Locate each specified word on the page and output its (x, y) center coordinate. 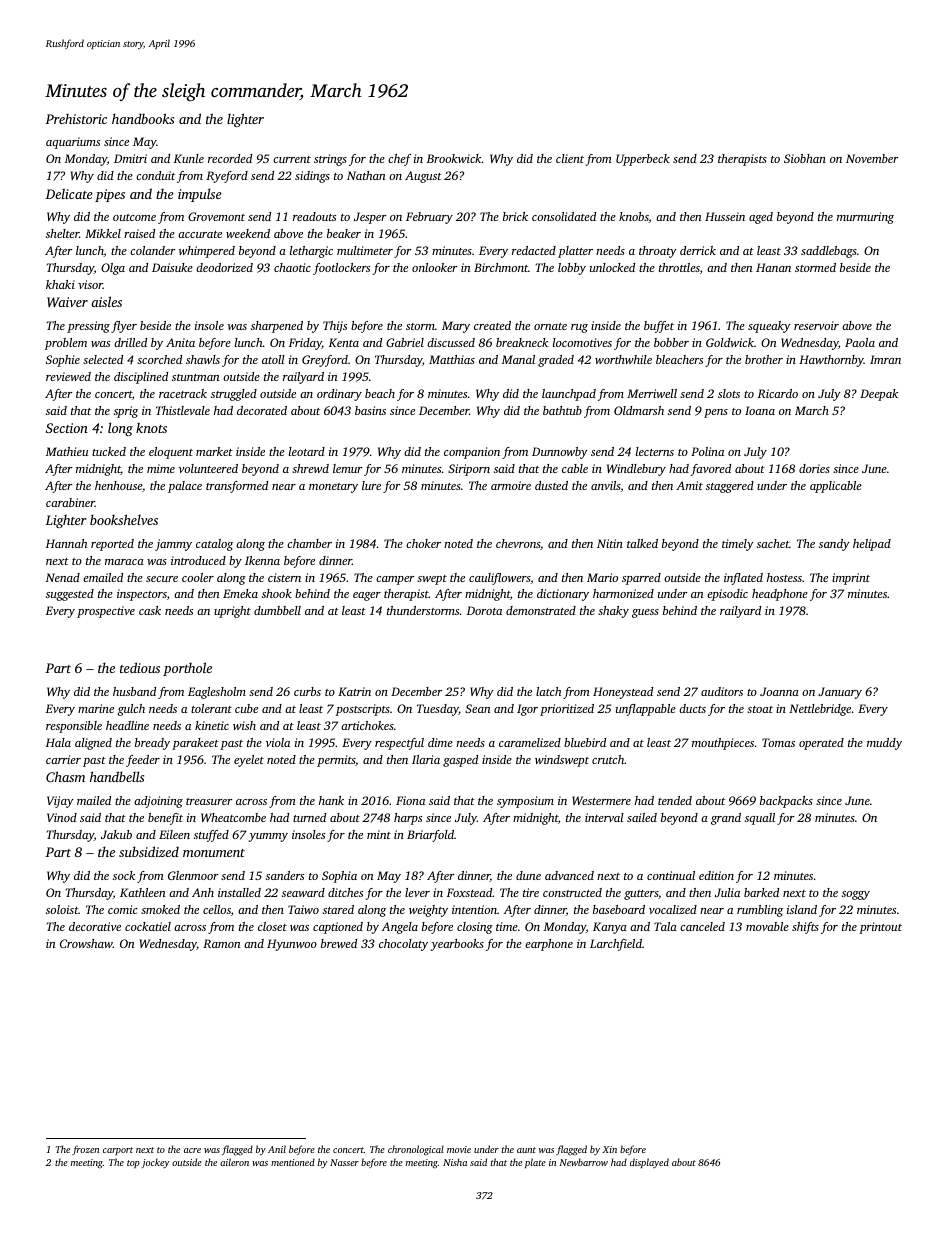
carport (118, 1151)
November (872, 158)
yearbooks (457, 945)
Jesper (370, 218)
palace (185, 487)
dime (440, 742)
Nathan (366, 175)
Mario (602, 577)
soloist (62, 909)
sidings (312, 177)
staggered (730, 487)
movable (767, 926)
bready (152, 744)
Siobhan (805, 158)
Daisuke (172, 267)
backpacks (786, 802)
